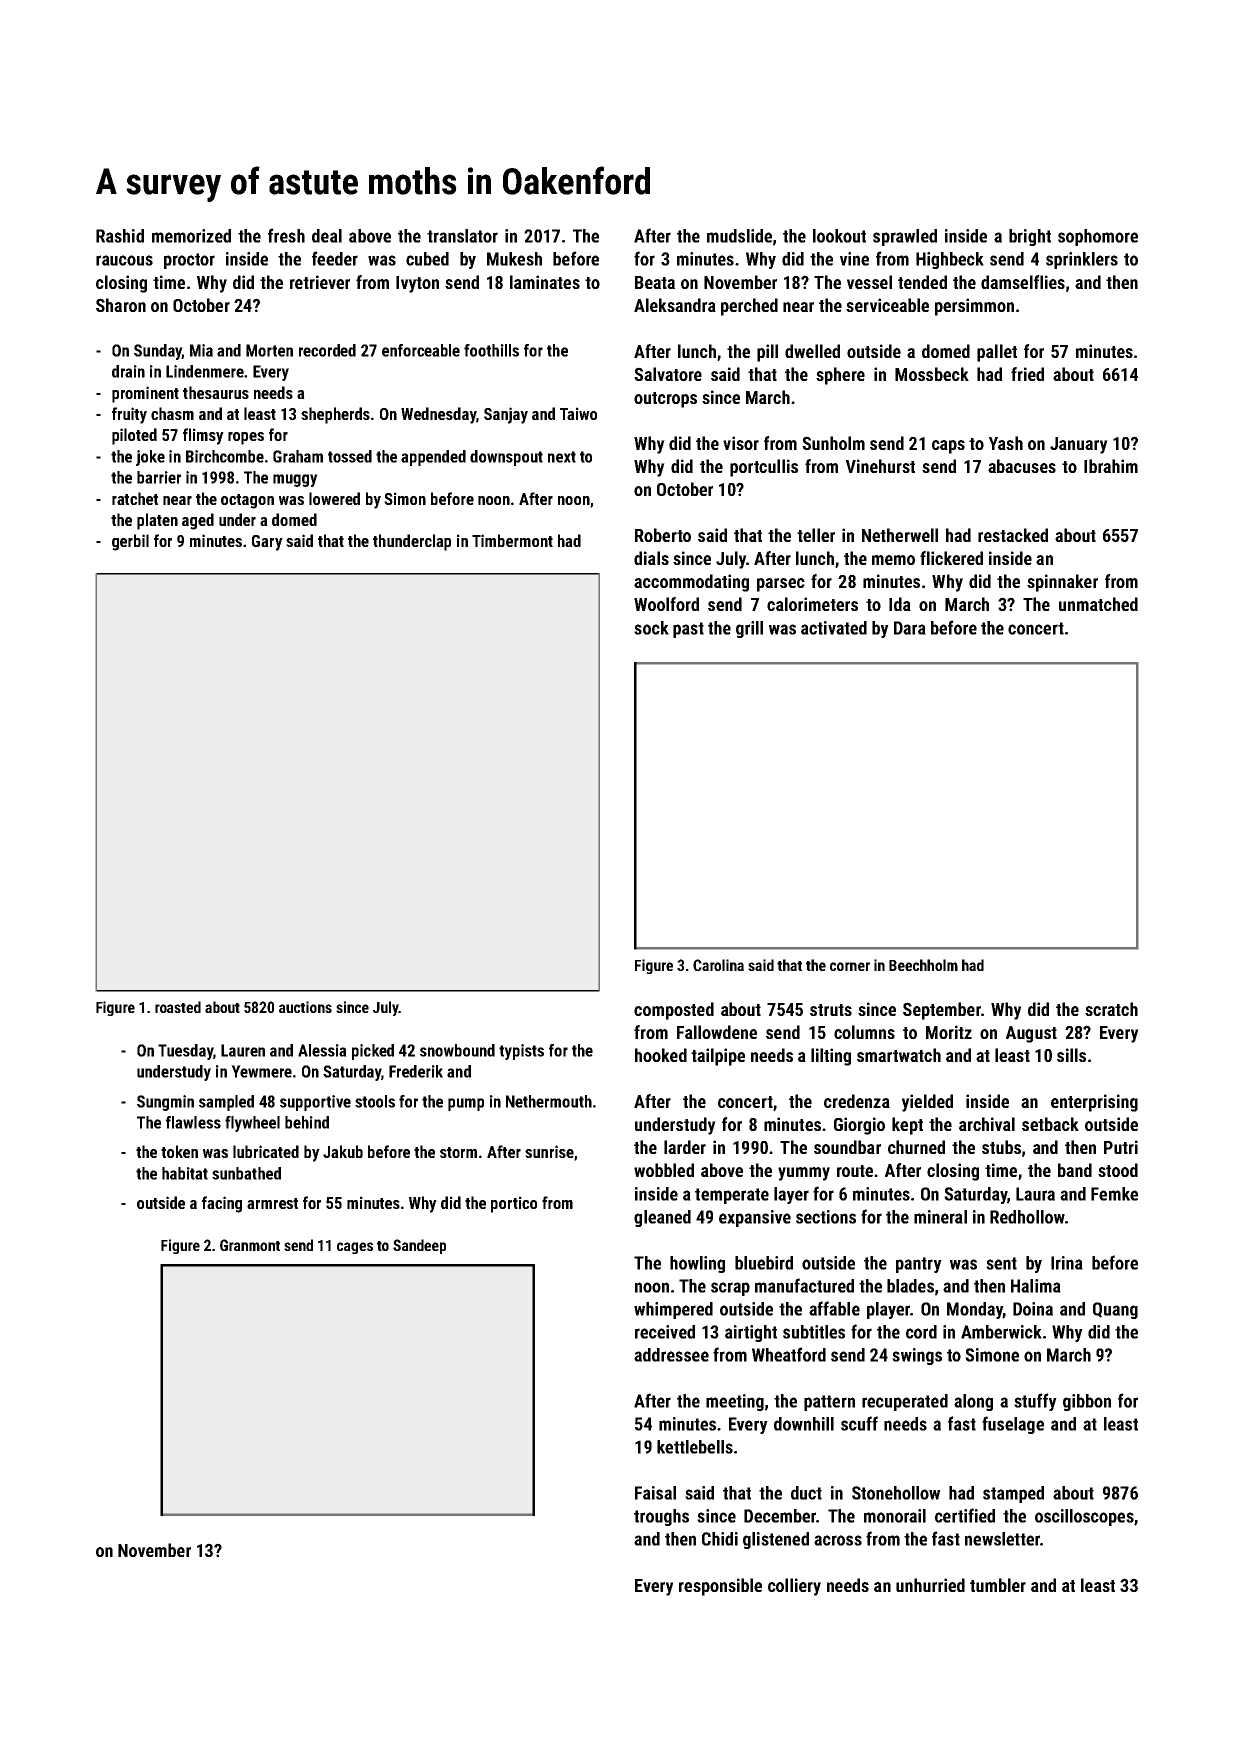  Describe the element at coordinates (305, 1007) in the page. I see `auctions` at that location.
